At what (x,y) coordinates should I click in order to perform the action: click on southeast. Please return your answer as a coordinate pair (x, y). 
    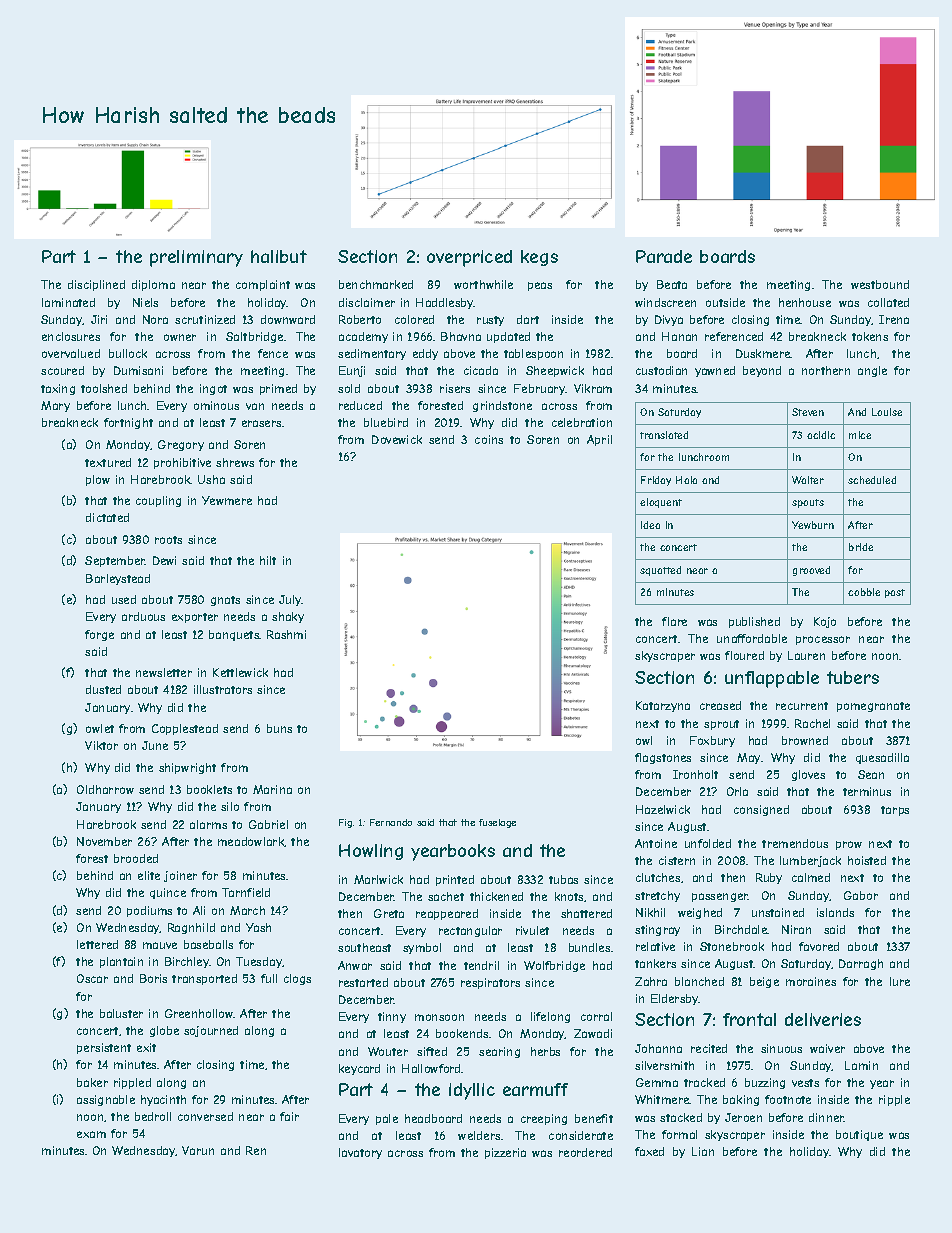
    Looking at the image, I should click on (364, 947).
